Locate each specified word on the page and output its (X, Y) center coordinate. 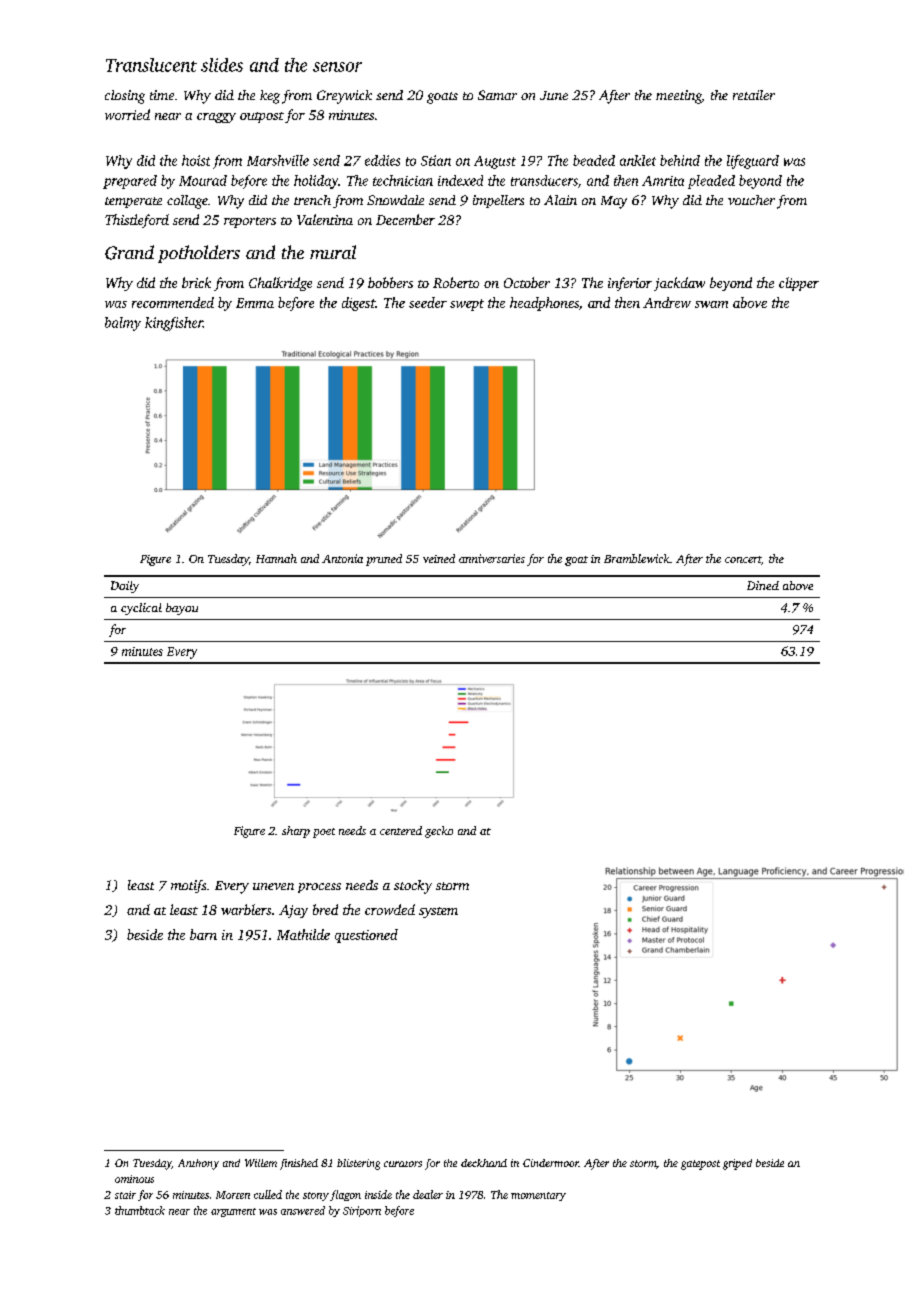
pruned (384, 560)
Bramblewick (637, 558)
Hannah (276, 558)
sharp (296, 832)
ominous (134, 1179)
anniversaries (492, 558)
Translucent (151, 65)
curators (403, 1164)
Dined (763, 585)
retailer (754, 95)
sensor (337, 67)
